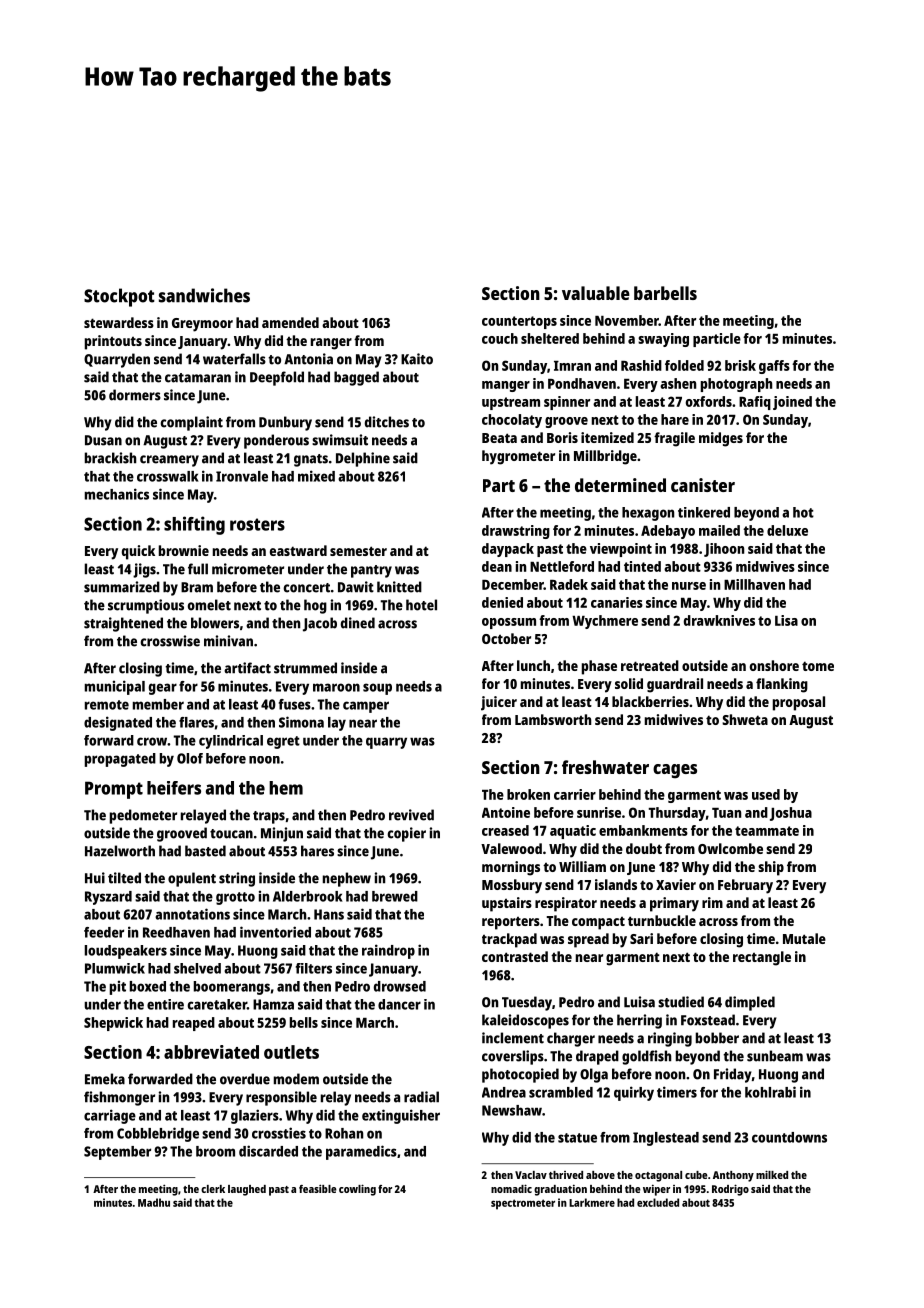  I want to click on Newshaw, so click(512, 1110).
